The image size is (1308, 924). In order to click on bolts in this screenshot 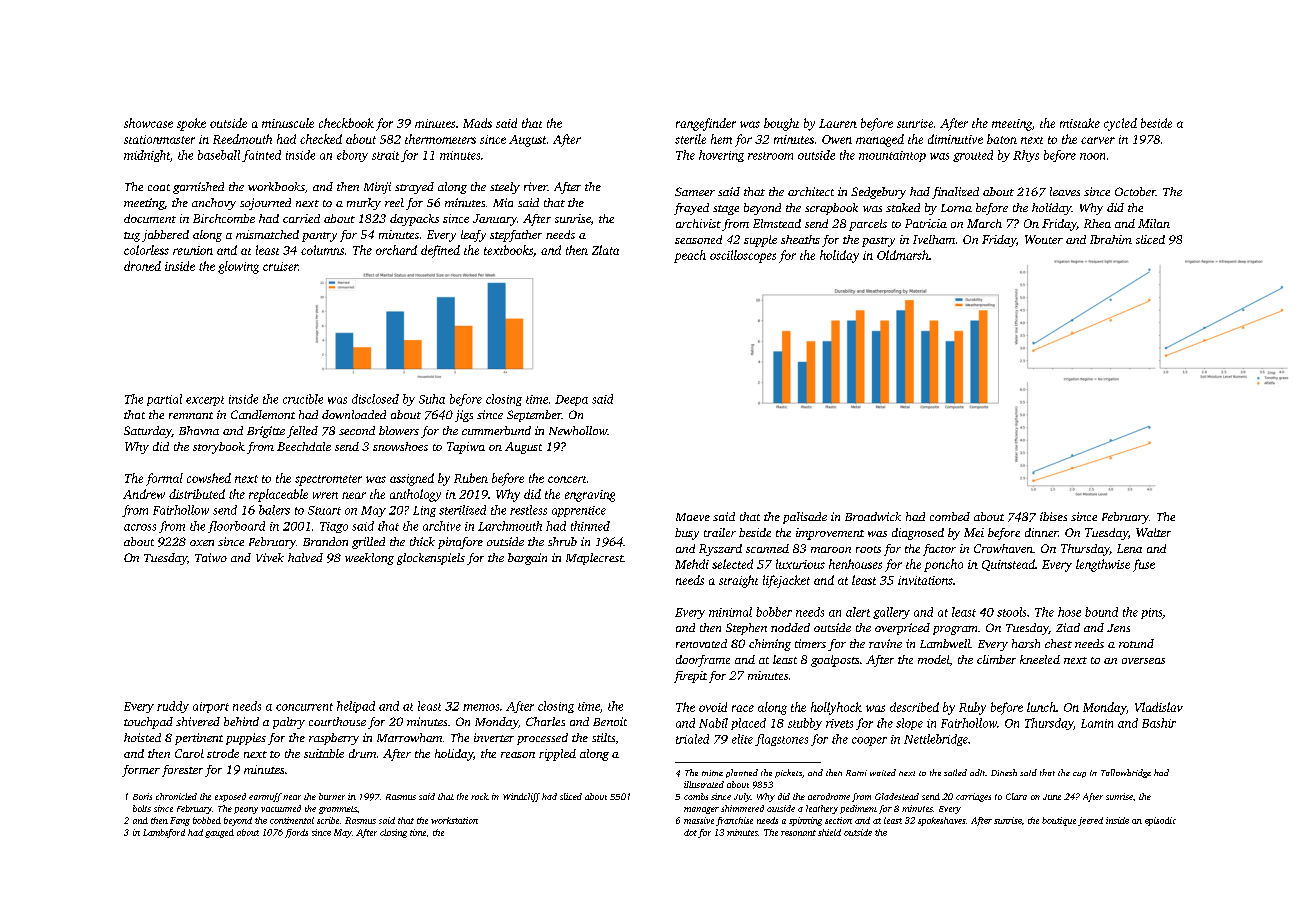, I will do `click(142, 808)`.
